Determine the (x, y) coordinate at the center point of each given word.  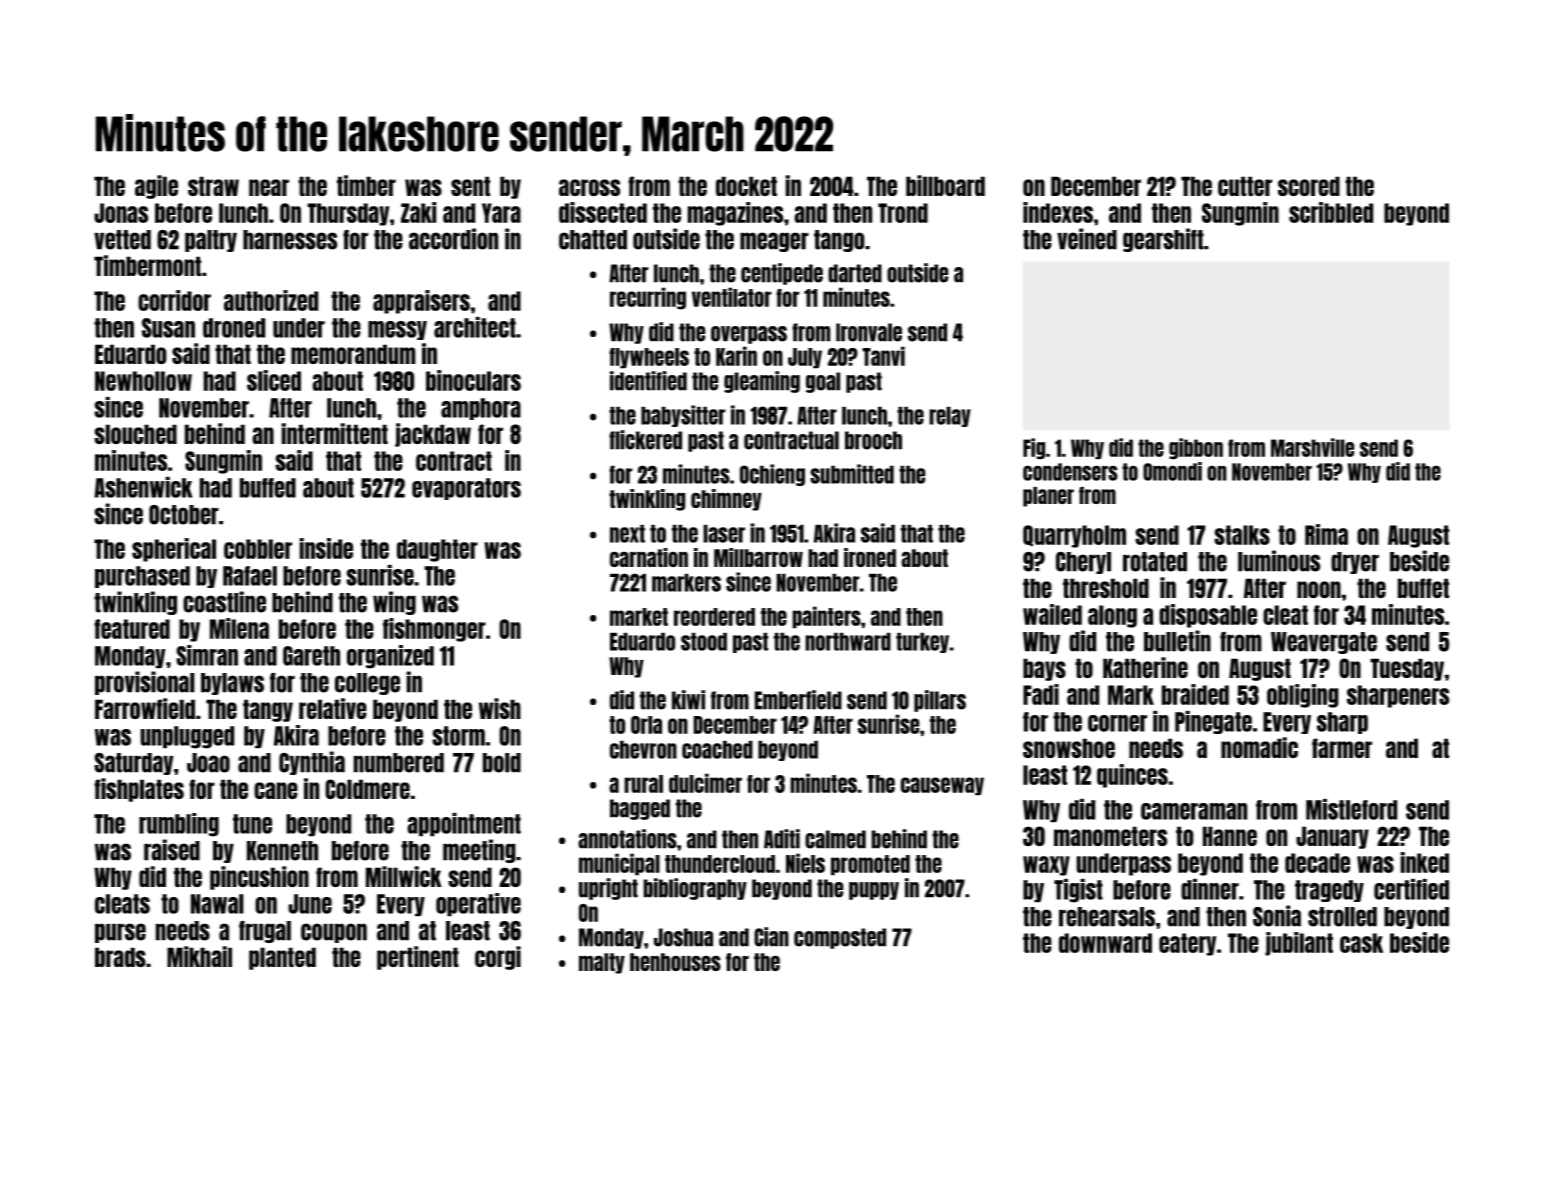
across (589, 187)
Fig (1034, 449)
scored (1309, 186)
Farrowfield (145, 708)
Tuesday (1407, 669)
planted (282, 958)
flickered (645, 440)
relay (950, 417)
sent (470, 186)
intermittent (335, 433)
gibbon (1196, 449)
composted (840, 938)
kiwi (688, 700)
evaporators (466, 489)
